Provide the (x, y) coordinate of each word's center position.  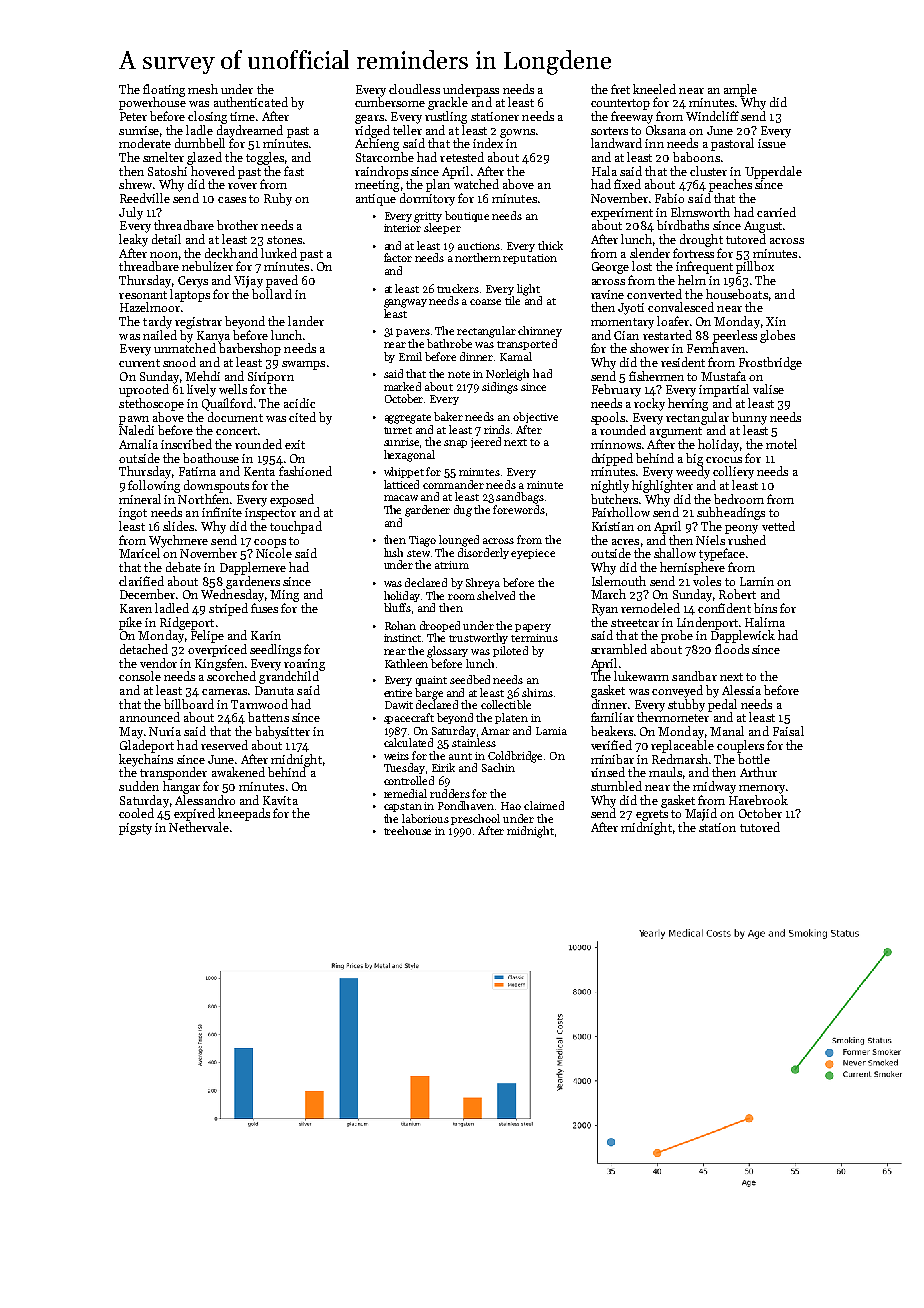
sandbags (520, 498)
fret (620, 89)
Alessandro (205, 800)
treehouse (407, 830)
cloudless (414, 89)
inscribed (186, 444)
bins (765, 608)
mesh (203, 89)
